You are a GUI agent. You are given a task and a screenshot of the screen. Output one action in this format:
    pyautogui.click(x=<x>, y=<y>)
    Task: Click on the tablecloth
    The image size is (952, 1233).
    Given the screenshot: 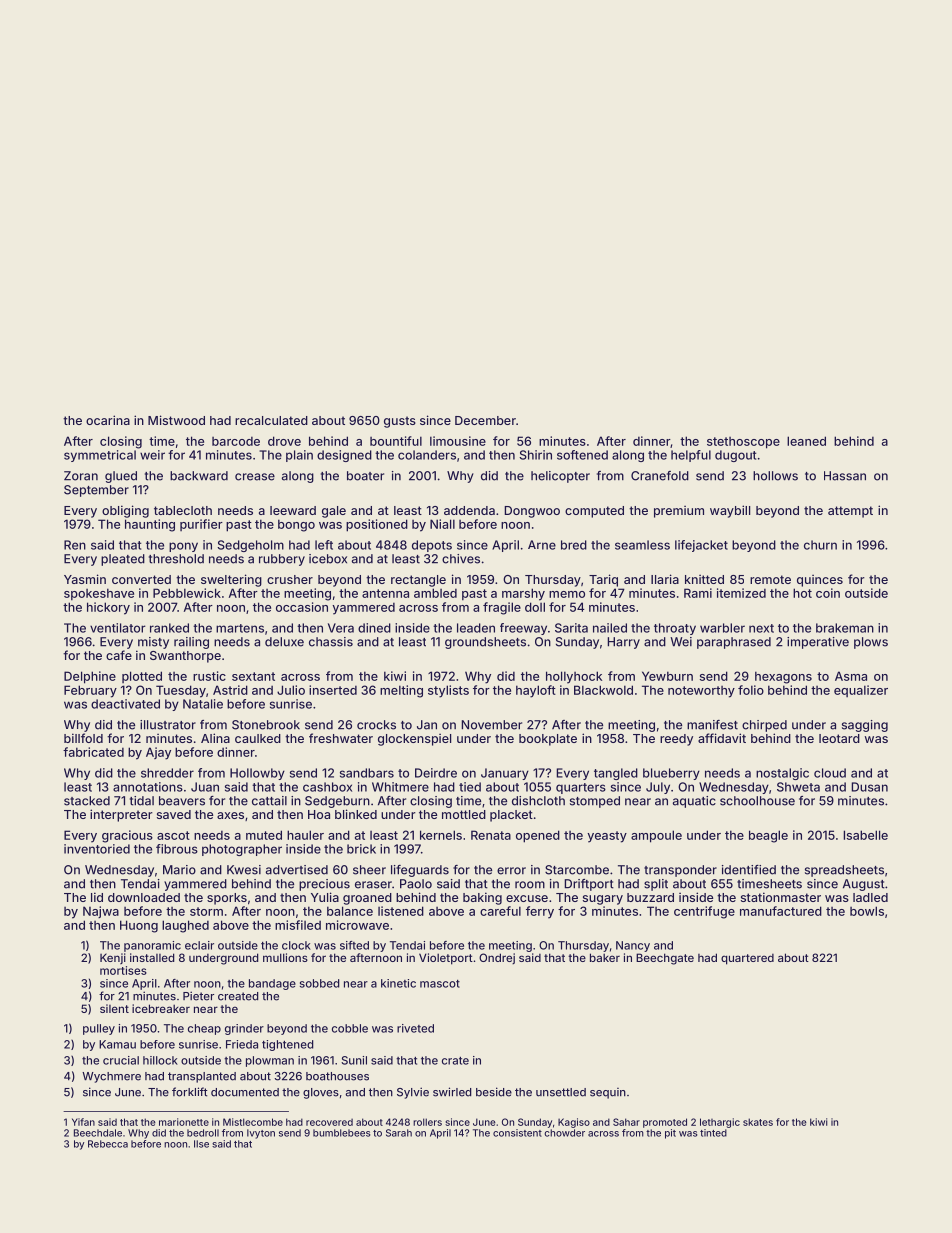 What is the action you would take?
    pyautogui.click(x=183, y=510)
